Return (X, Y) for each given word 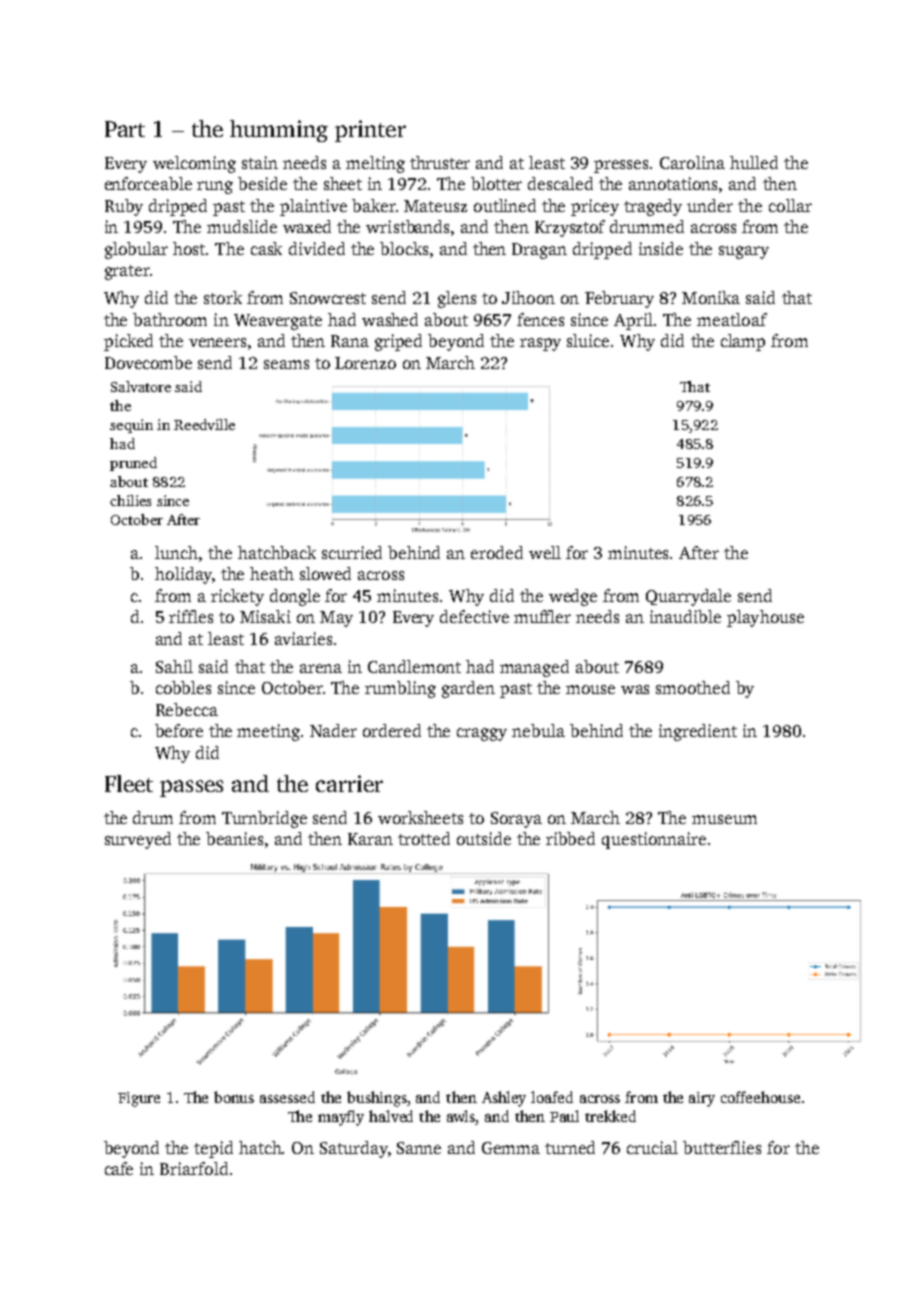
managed (534, 668)
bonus (234, 1097)
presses (621, 166)
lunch (176, 552)
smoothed (693, 687)
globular (136, 250)
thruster (440, 162)
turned (570, 1147)
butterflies (722, 1147)
